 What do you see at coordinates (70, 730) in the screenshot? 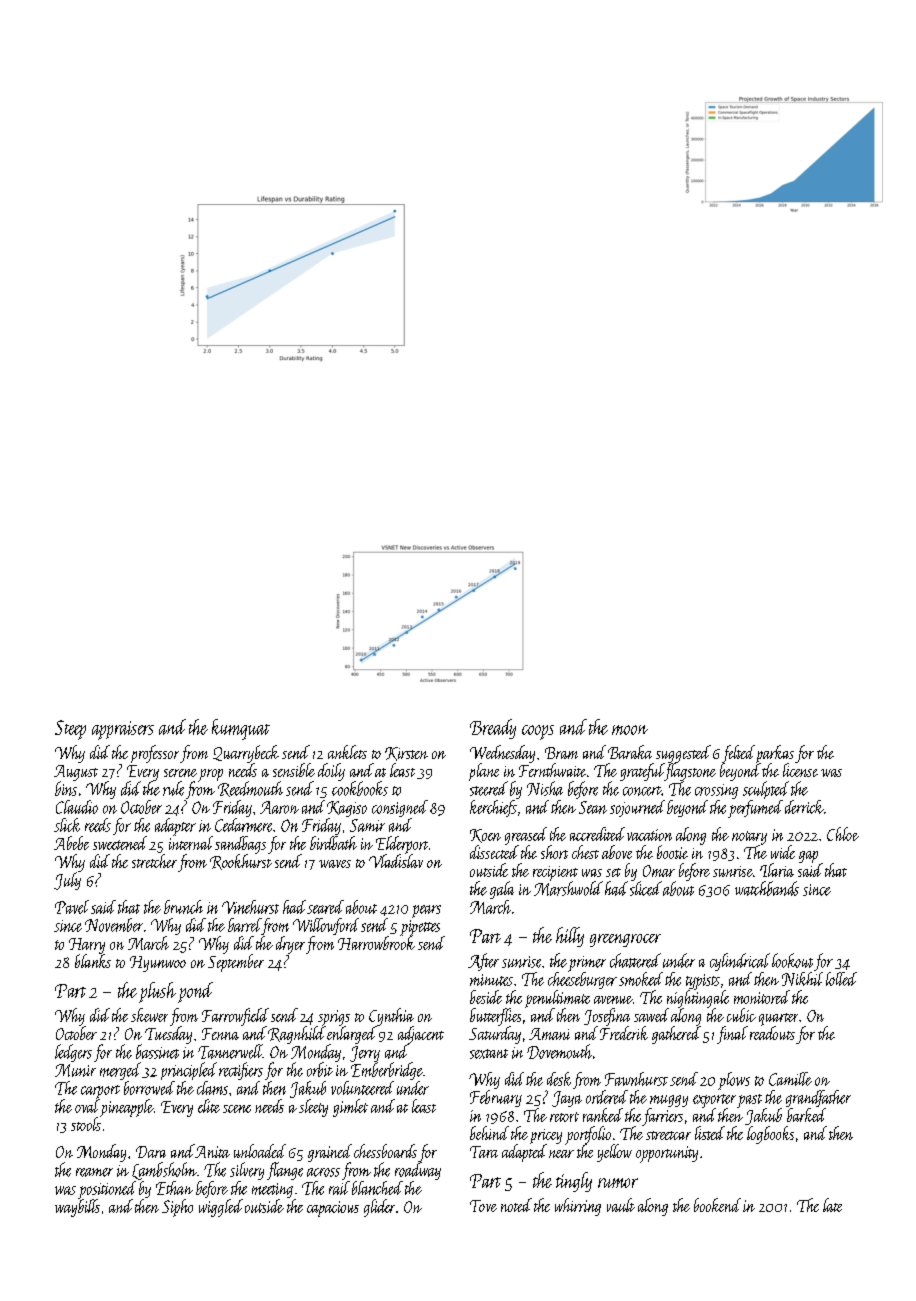
I see `Steep` at bounding box center [70, 730].
